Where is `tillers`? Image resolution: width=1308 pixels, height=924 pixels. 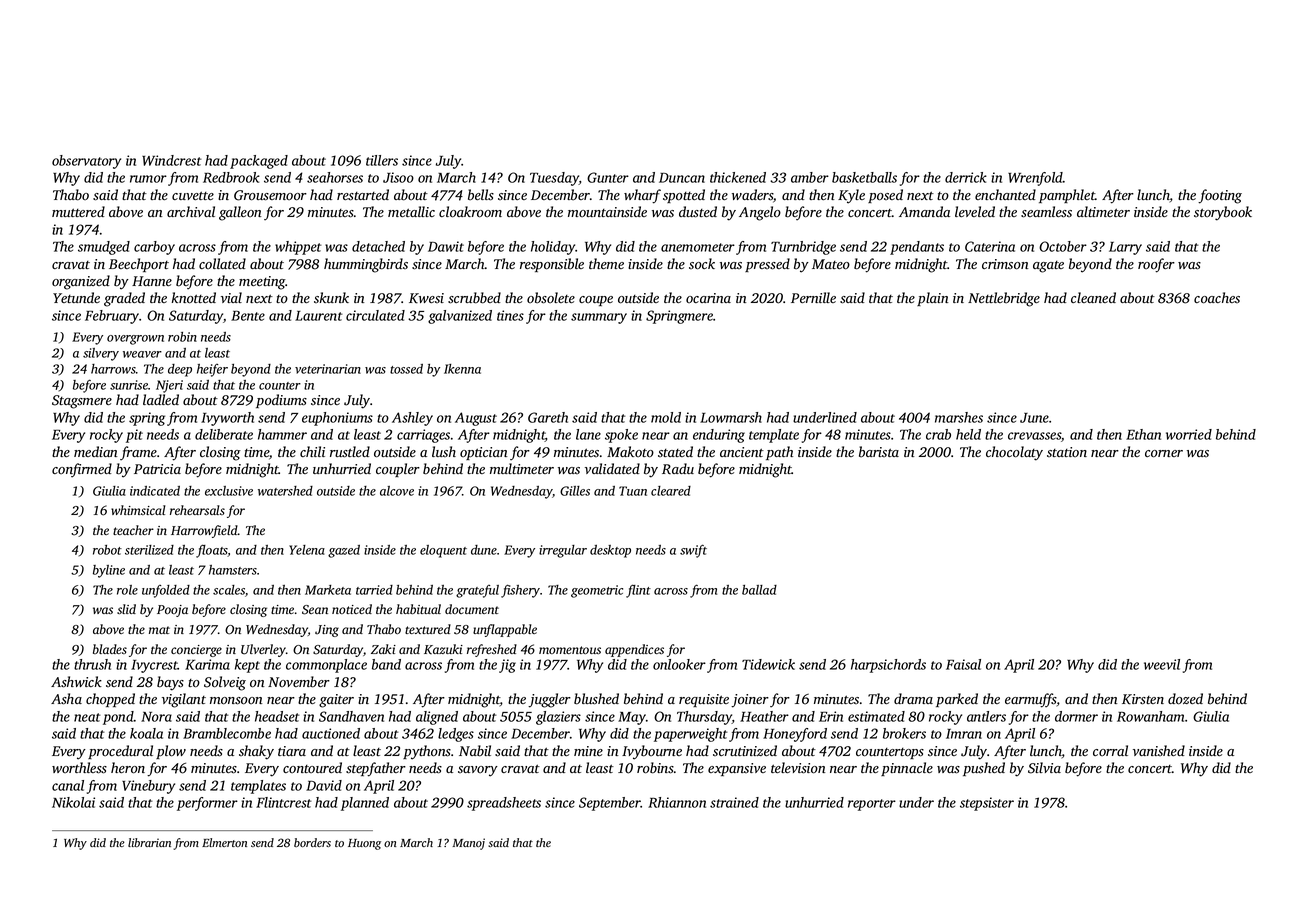 tillers is located at coordinates (382, 160).
